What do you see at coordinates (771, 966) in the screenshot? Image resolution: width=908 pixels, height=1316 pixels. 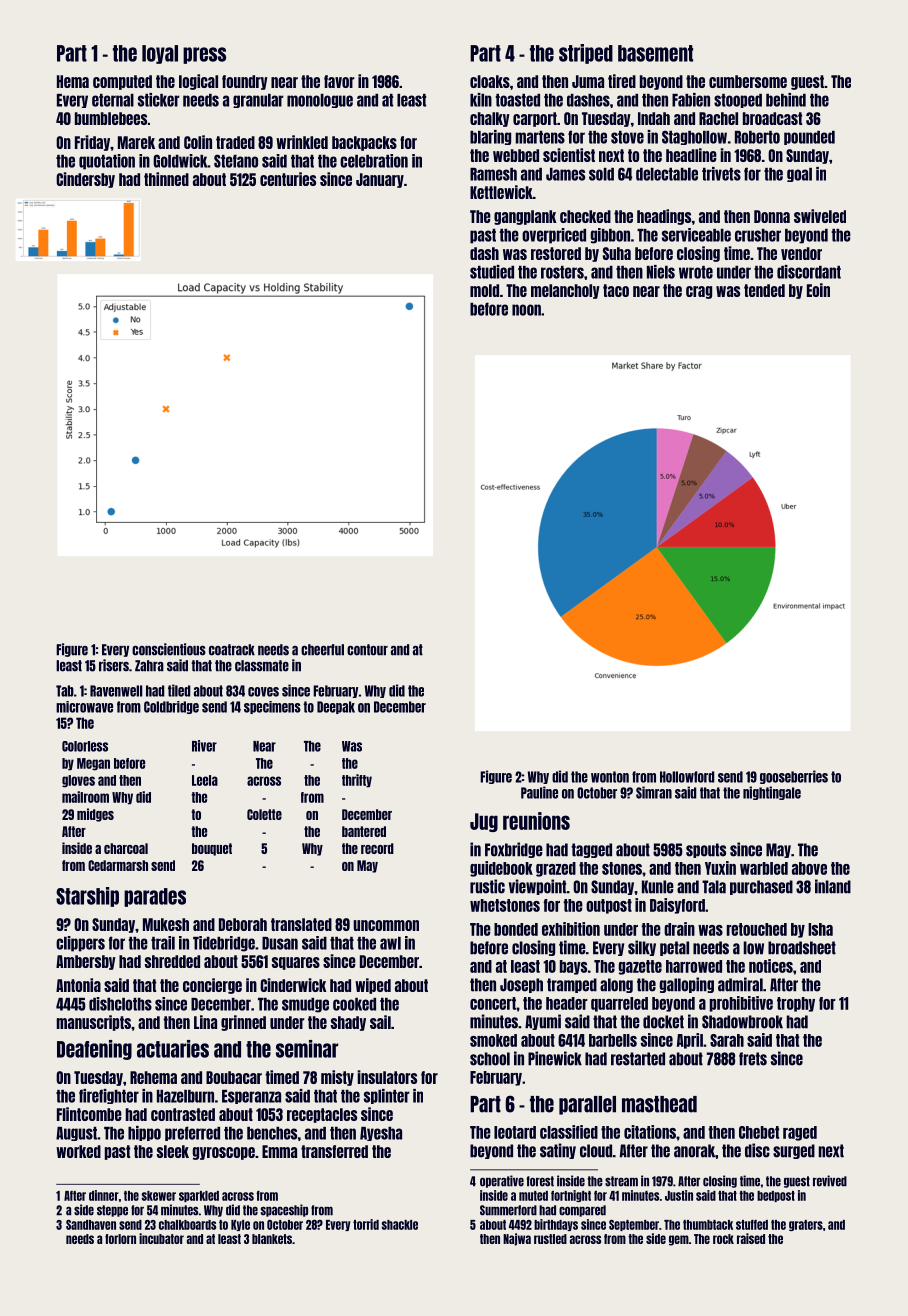 I see `notices` at bounding box center [771, 966].
